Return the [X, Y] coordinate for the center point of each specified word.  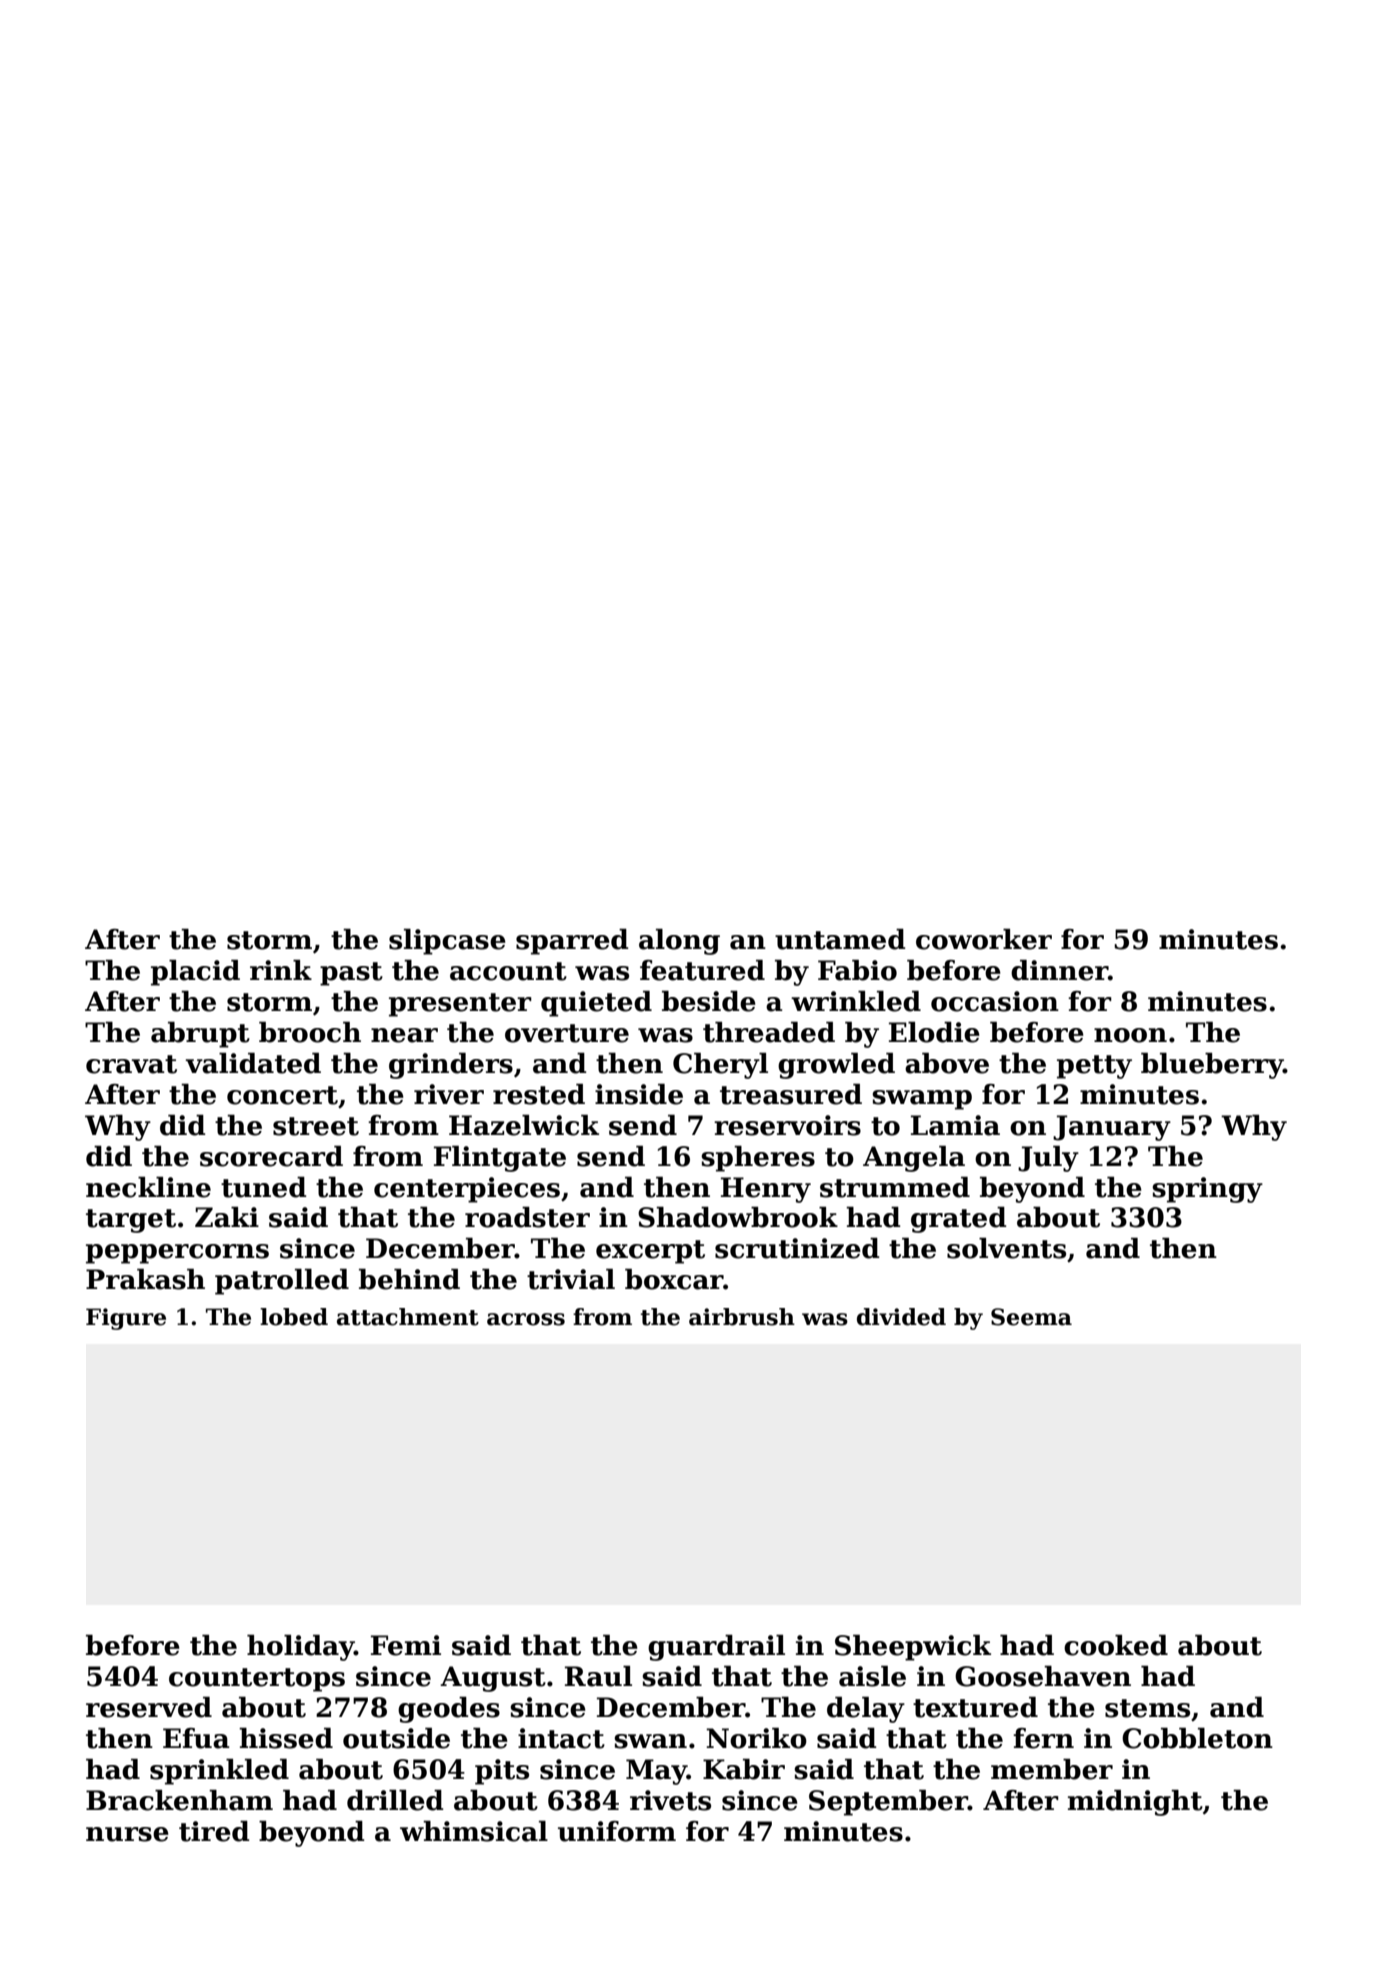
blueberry [1212, 1066]
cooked [1116, 1645]
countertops [257, 1680]
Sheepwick [913, 1648]
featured [702, 970]
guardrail [716, 1648]
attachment [408, 1317]
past [351, 974]
